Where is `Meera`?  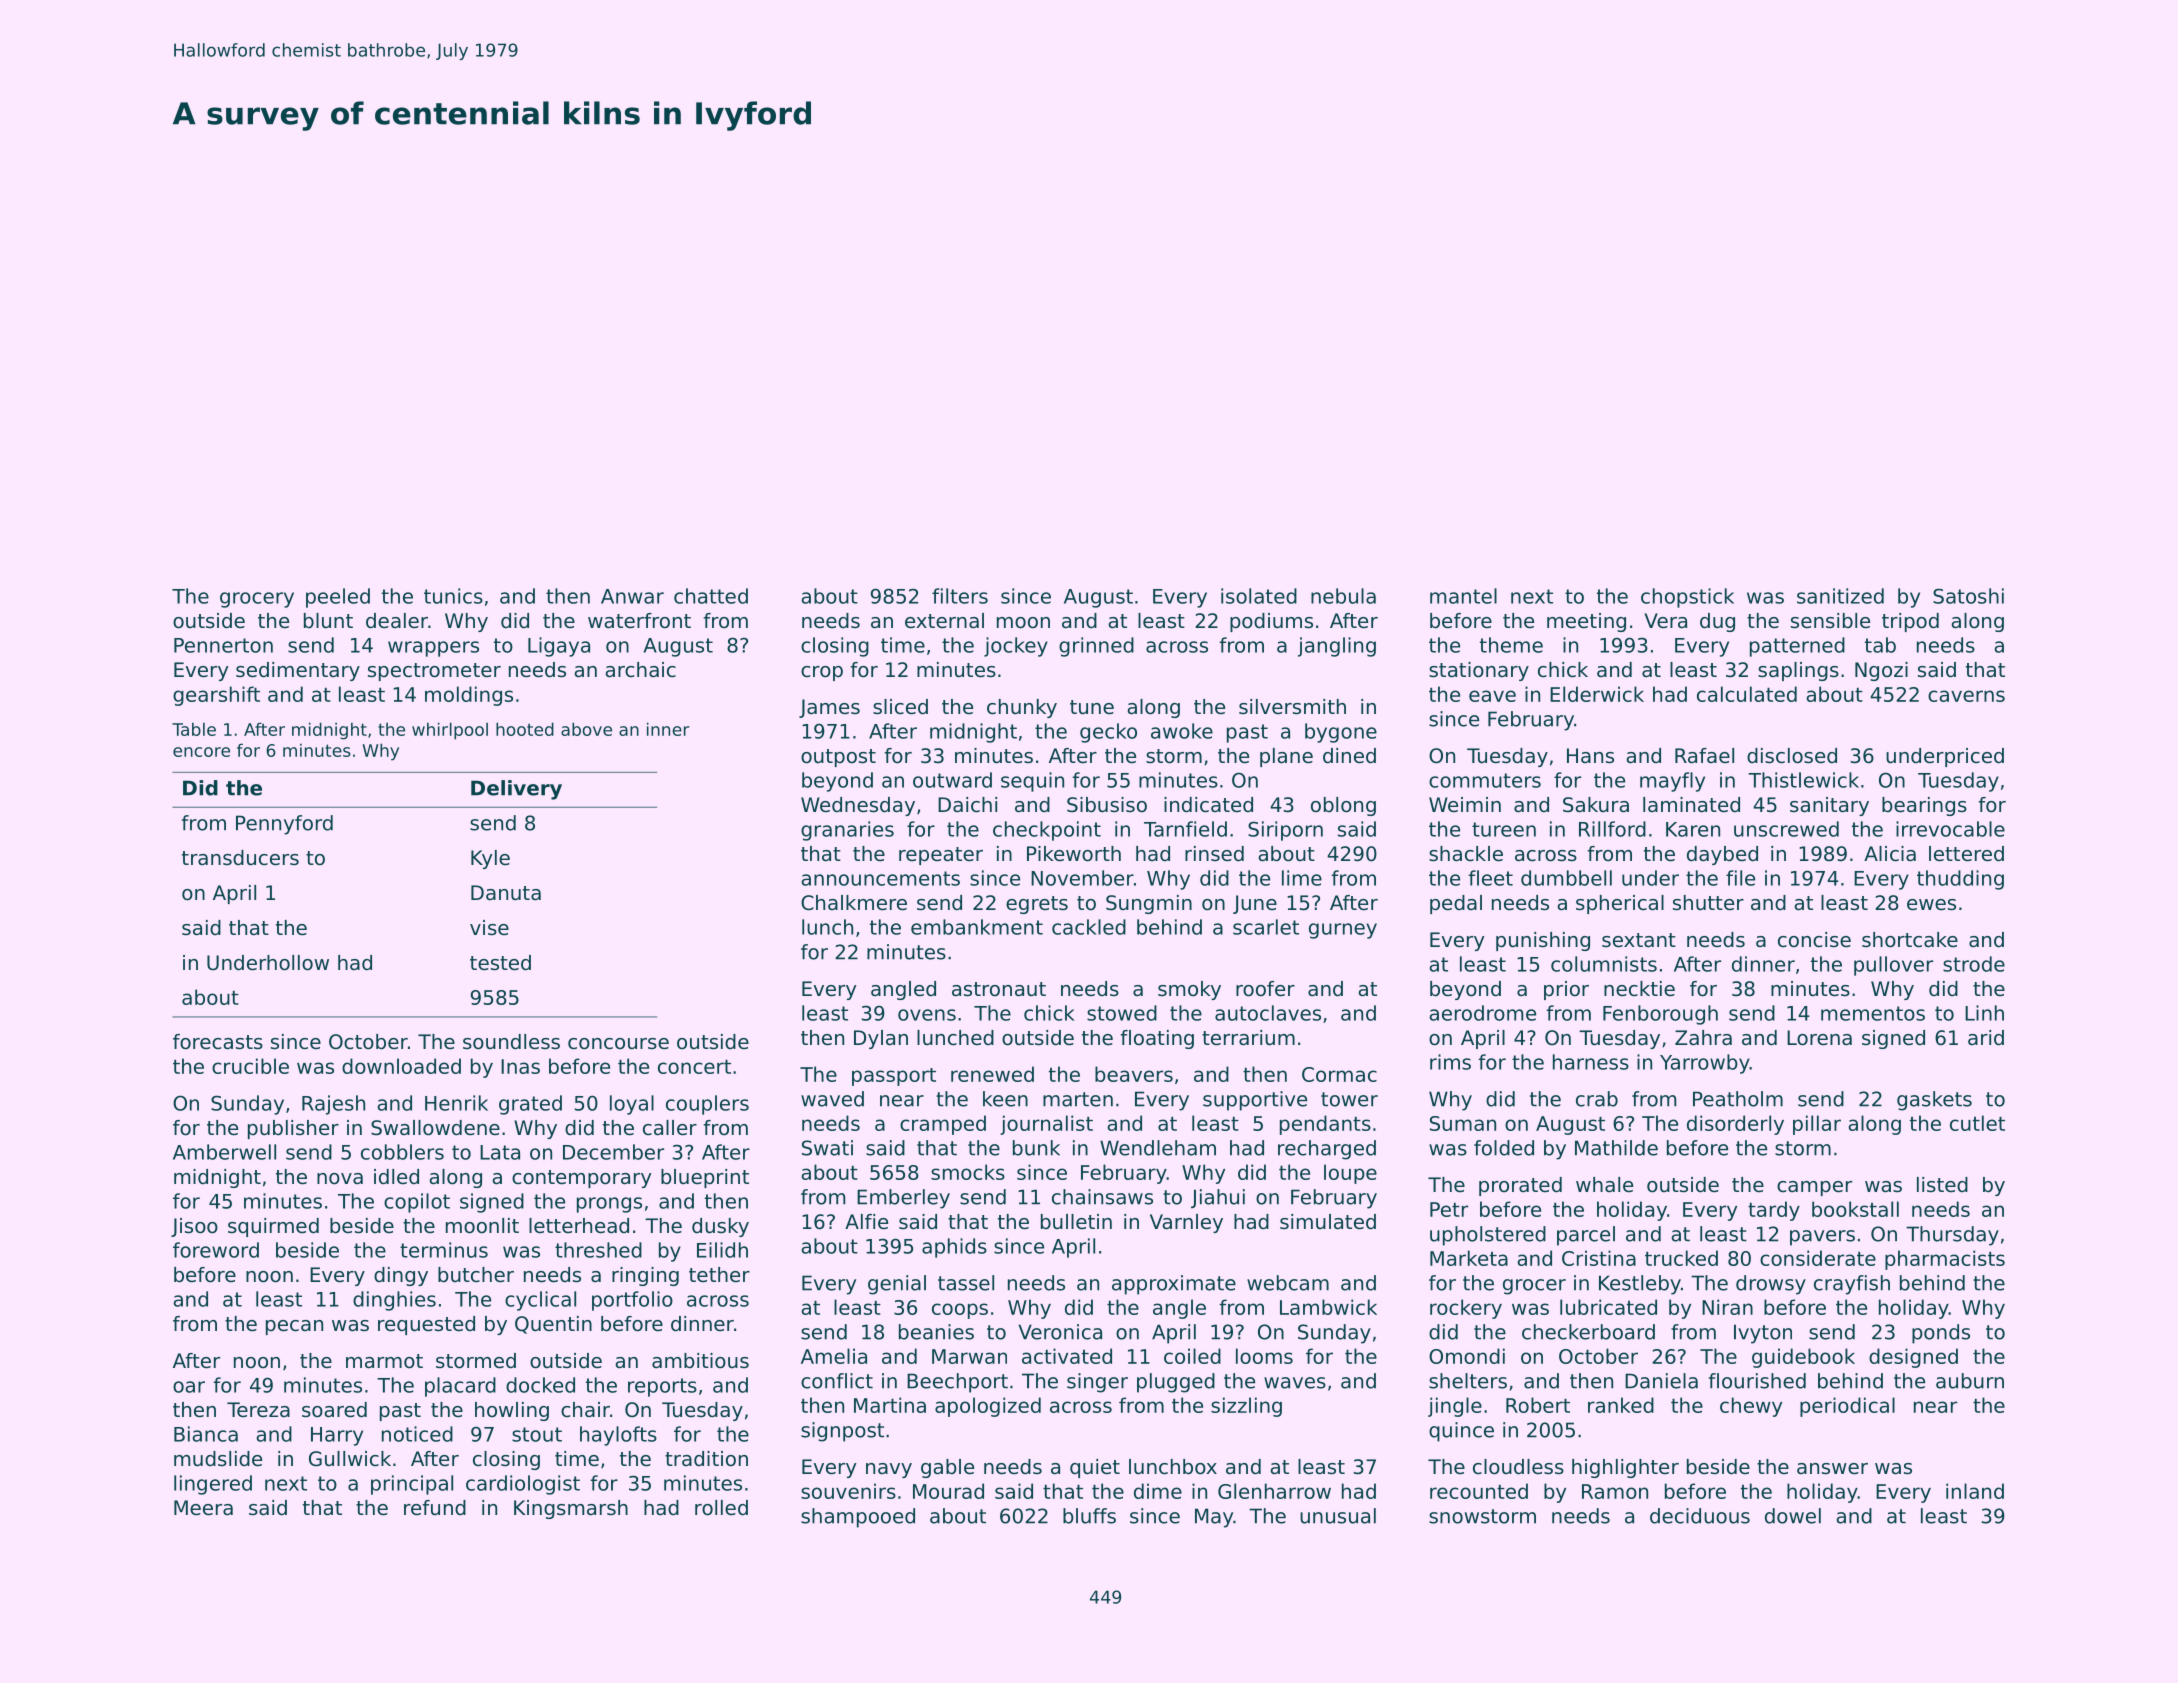 Meera is located at coordinates (203, 1508).
